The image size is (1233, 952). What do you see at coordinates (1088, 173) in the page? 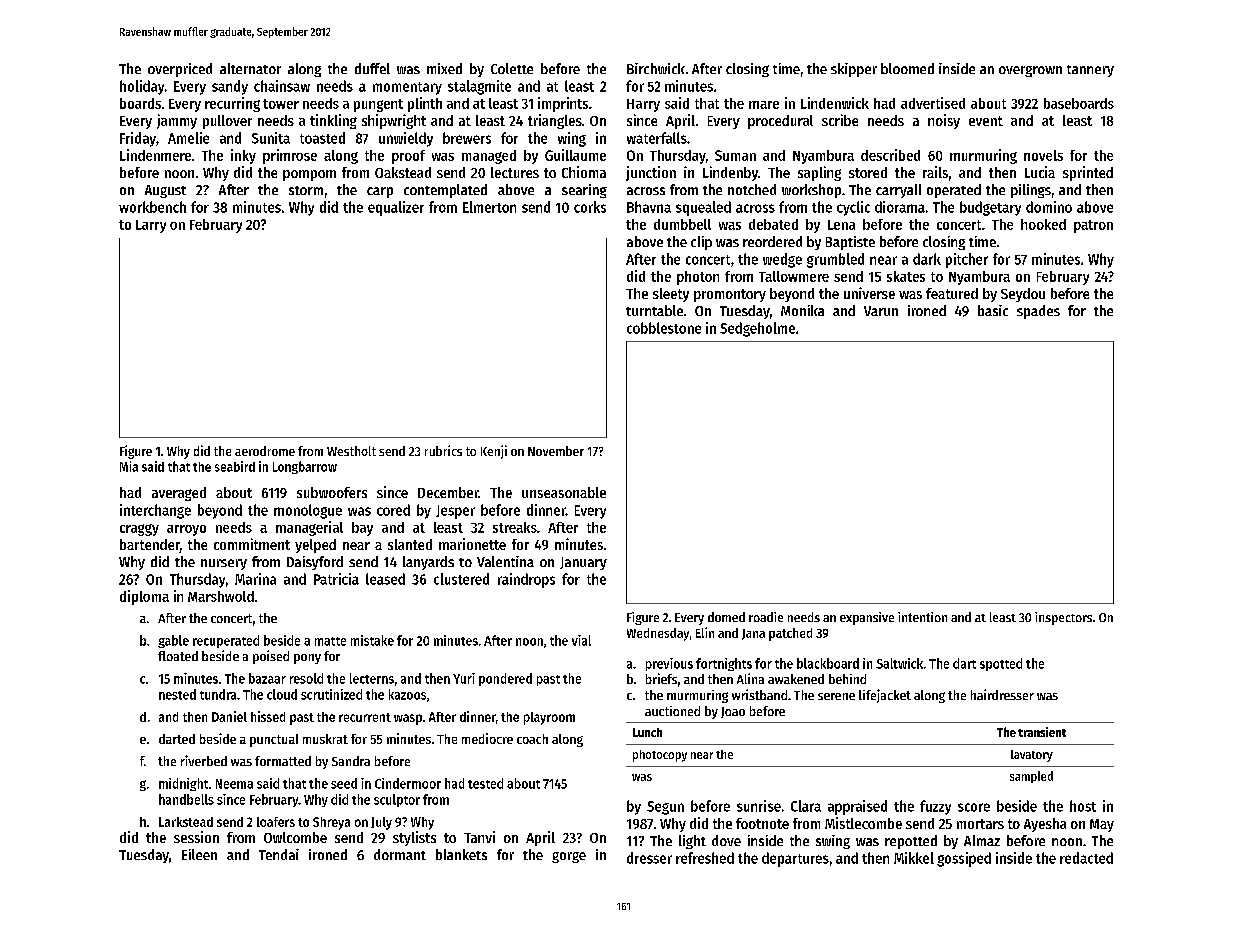
I see `sprinted` at bounding box center [1088, 173].
